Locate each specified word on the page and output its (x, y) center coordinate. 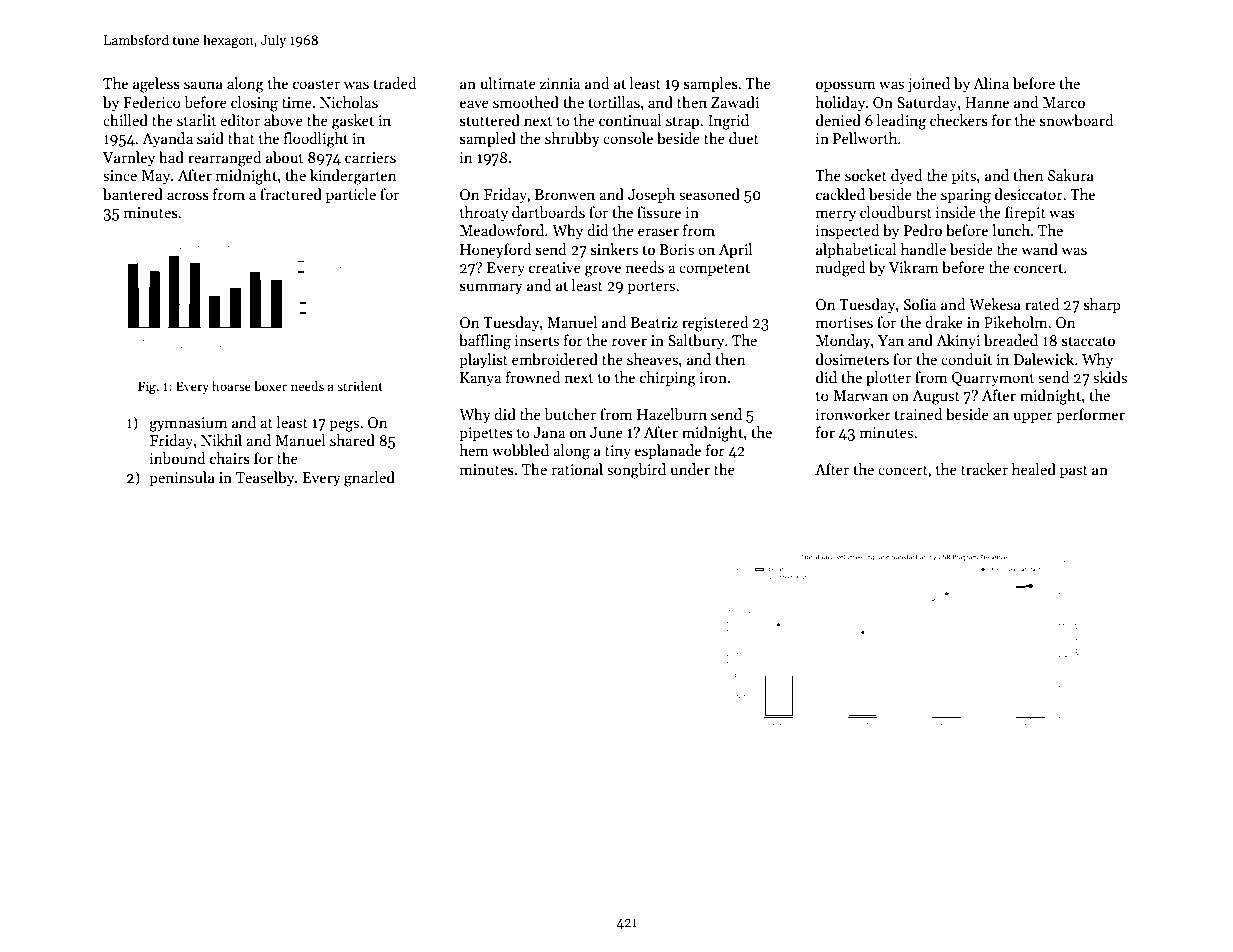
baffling (485, 342)
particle (351, 195)
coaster (316, 84)
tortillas (614, 102)
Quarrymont (993, 379)
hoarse (231, 386)
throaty (484, 213)
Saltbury (696, 341)
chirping (668, 379)
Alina (991, 83)
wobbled (520, 450)
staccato (1088, 341)
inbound (178, 458)
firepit (1025, 213)
